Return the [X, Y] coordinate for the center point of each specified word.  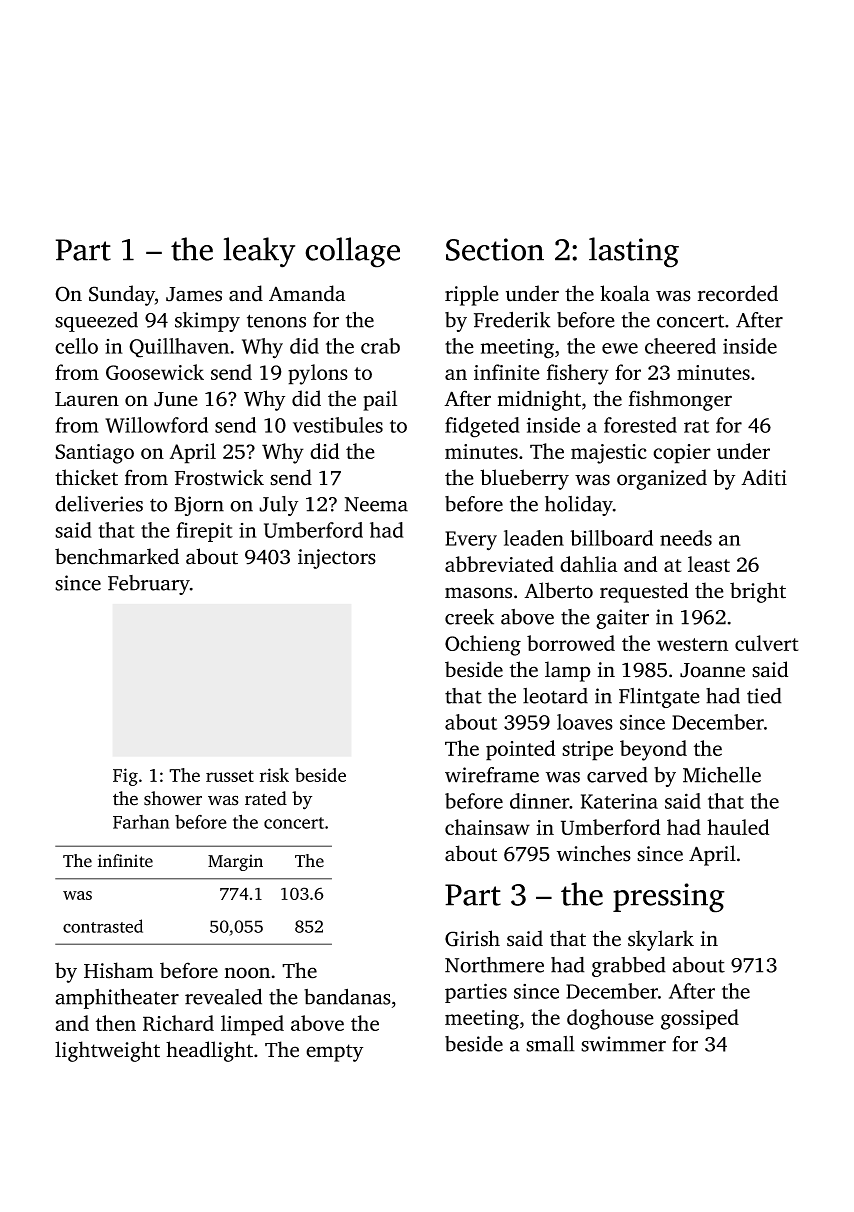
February [149, 585]
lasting [634, 252]
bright [758, 592]
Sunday [122, 295]
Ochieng [483, 645]
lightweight [107, 1051]
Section [495, 249]
